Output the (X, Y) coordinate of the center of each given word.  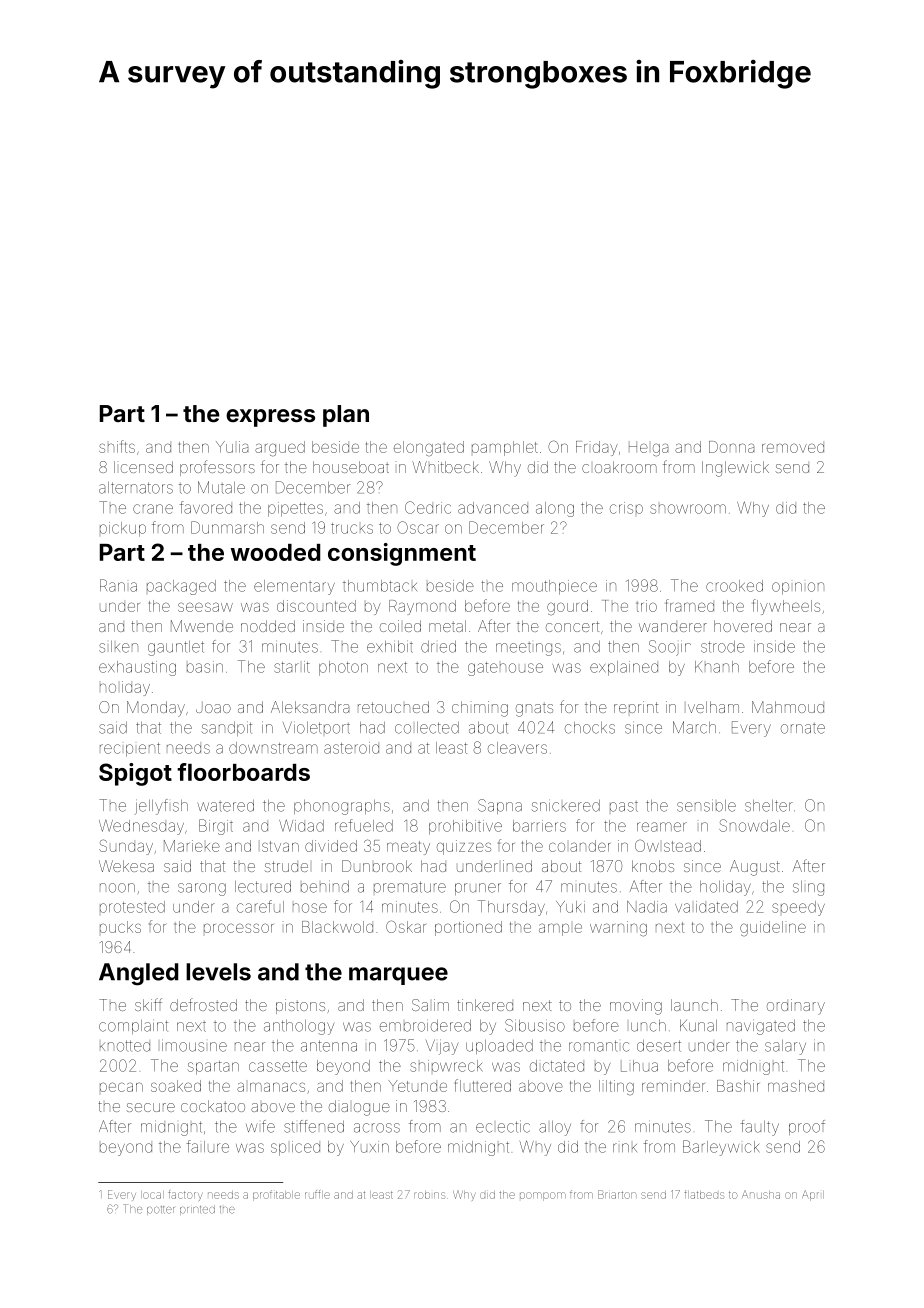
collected (427, 728)
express (270, 418)
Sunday (126, 847)
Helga (648, 449)
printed (197, 1210)
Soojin (670, 648)
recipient (130, 750)
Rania (118, 585)
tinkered (485, 1005)
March (694, 727)
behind (325, 886)
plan (346, 416)
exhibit (390, 647)
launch (694, 1005)
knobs (653, 866)
